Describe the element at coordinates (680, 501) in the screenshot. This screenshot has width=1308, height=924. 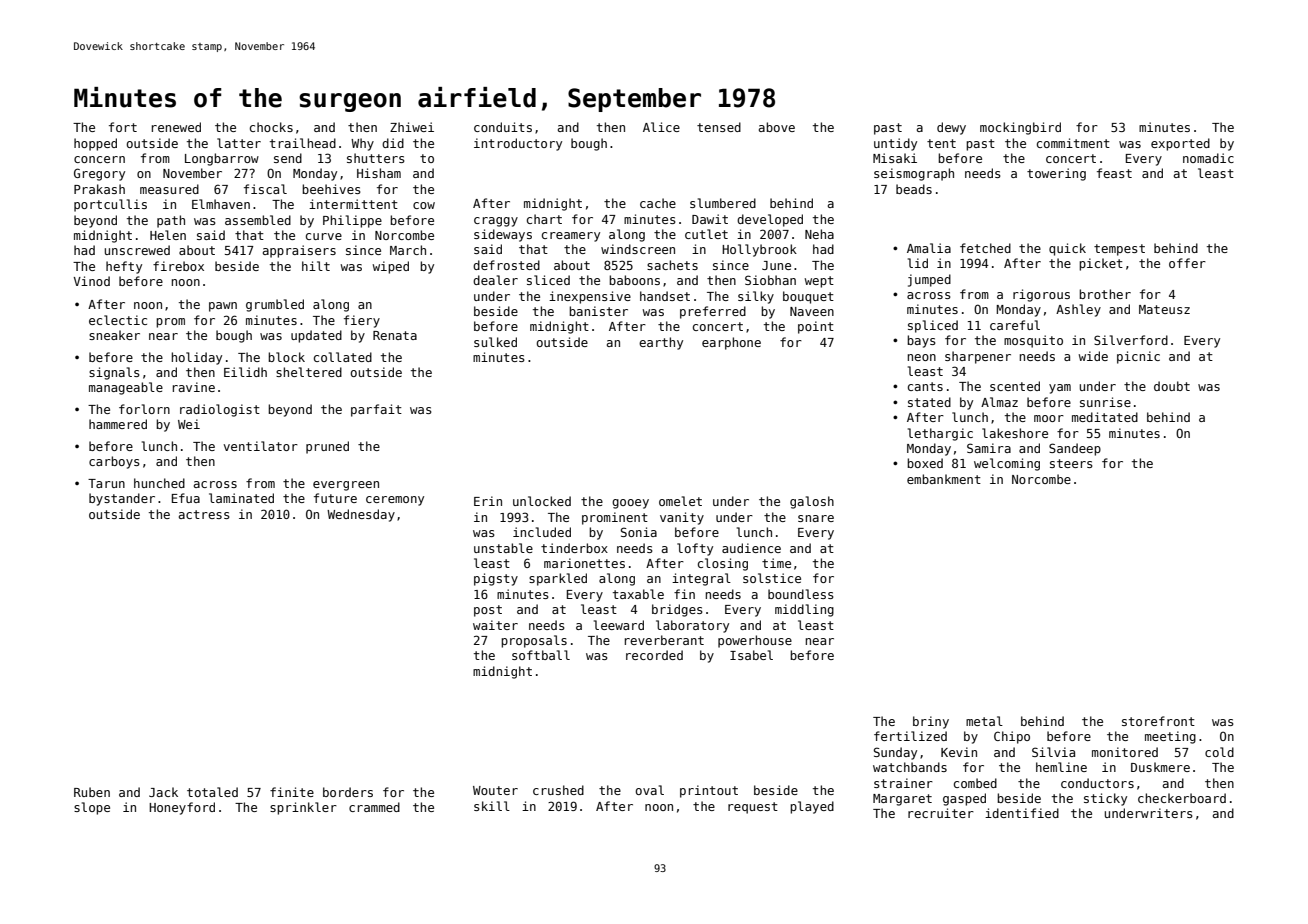
I see `omelet` at that location.
